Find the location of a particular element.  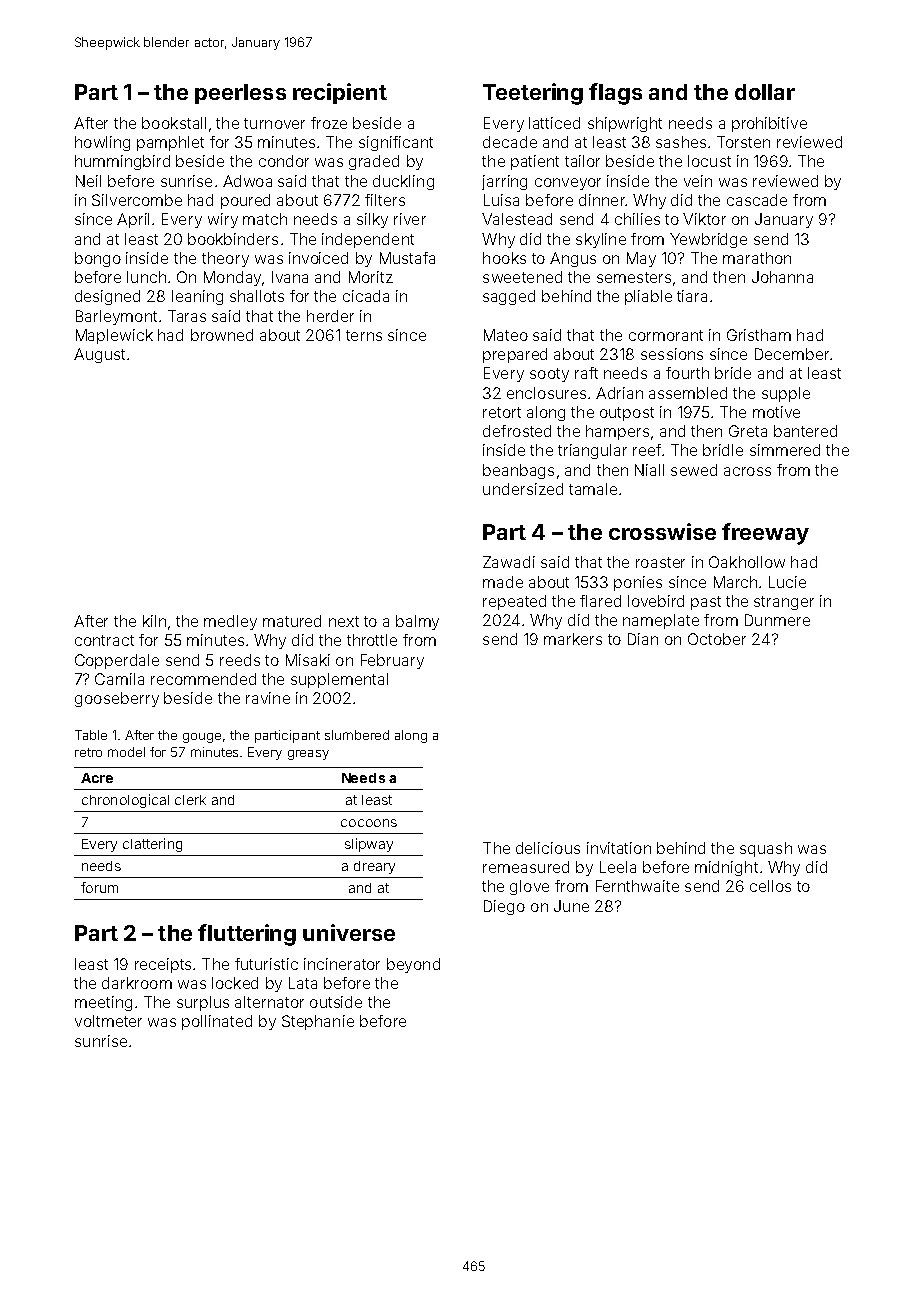

October is located at coordinates (717, 639).
